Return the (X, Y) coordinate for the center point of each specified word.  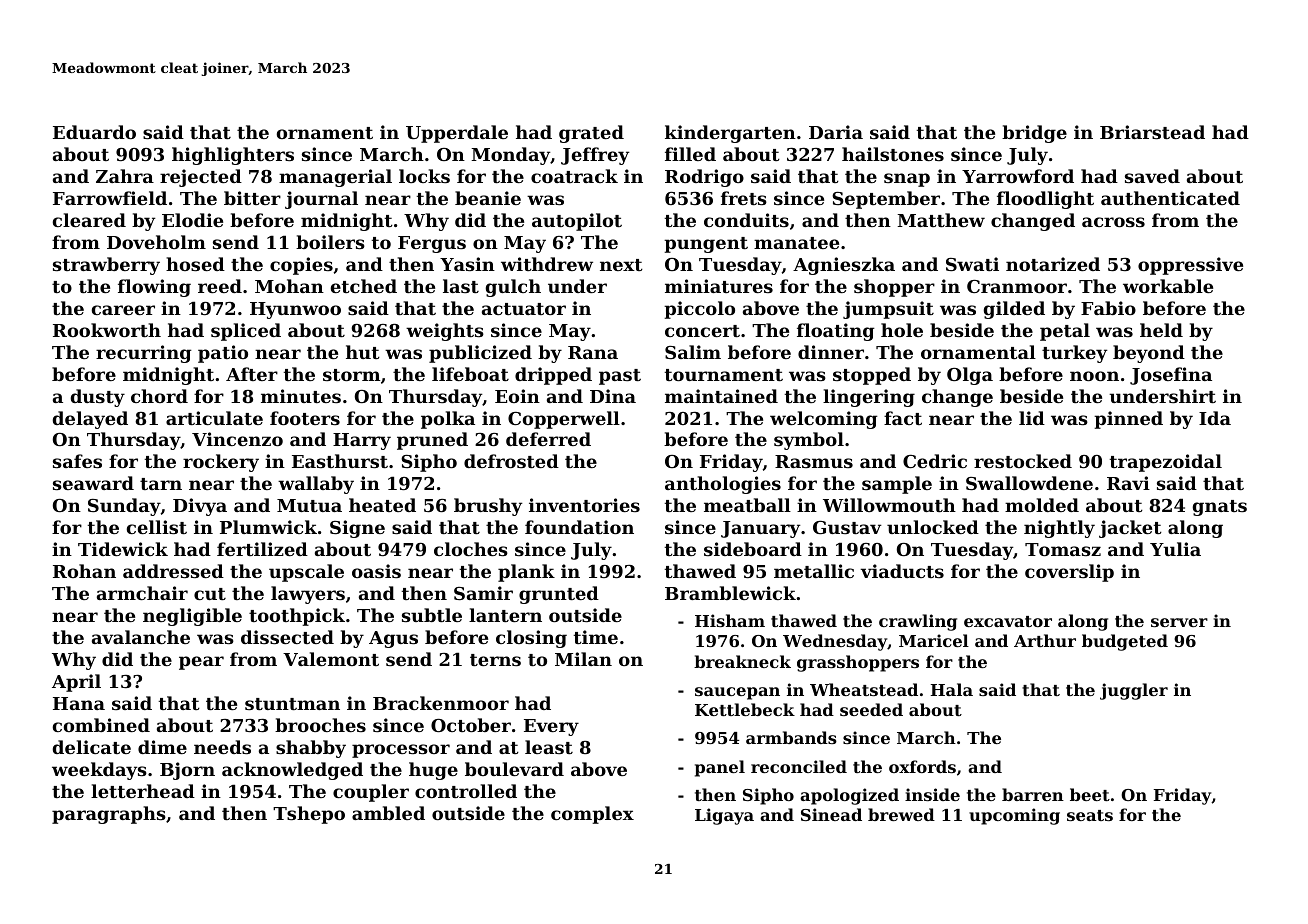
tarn (161, 484)
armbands (791, 737)
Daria (836, 132)
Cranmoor (1017, 286)
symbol (809, 441)
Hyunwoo (295, 310)
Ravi (1128, 483)
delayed (90, 420)
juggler (1134, 691)
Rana (593, 352)
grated (591, 134)
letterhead (143, 791)
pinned (1128, 420)
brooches (320, 725)
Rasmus (814, 461)
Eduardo (94, 132)
